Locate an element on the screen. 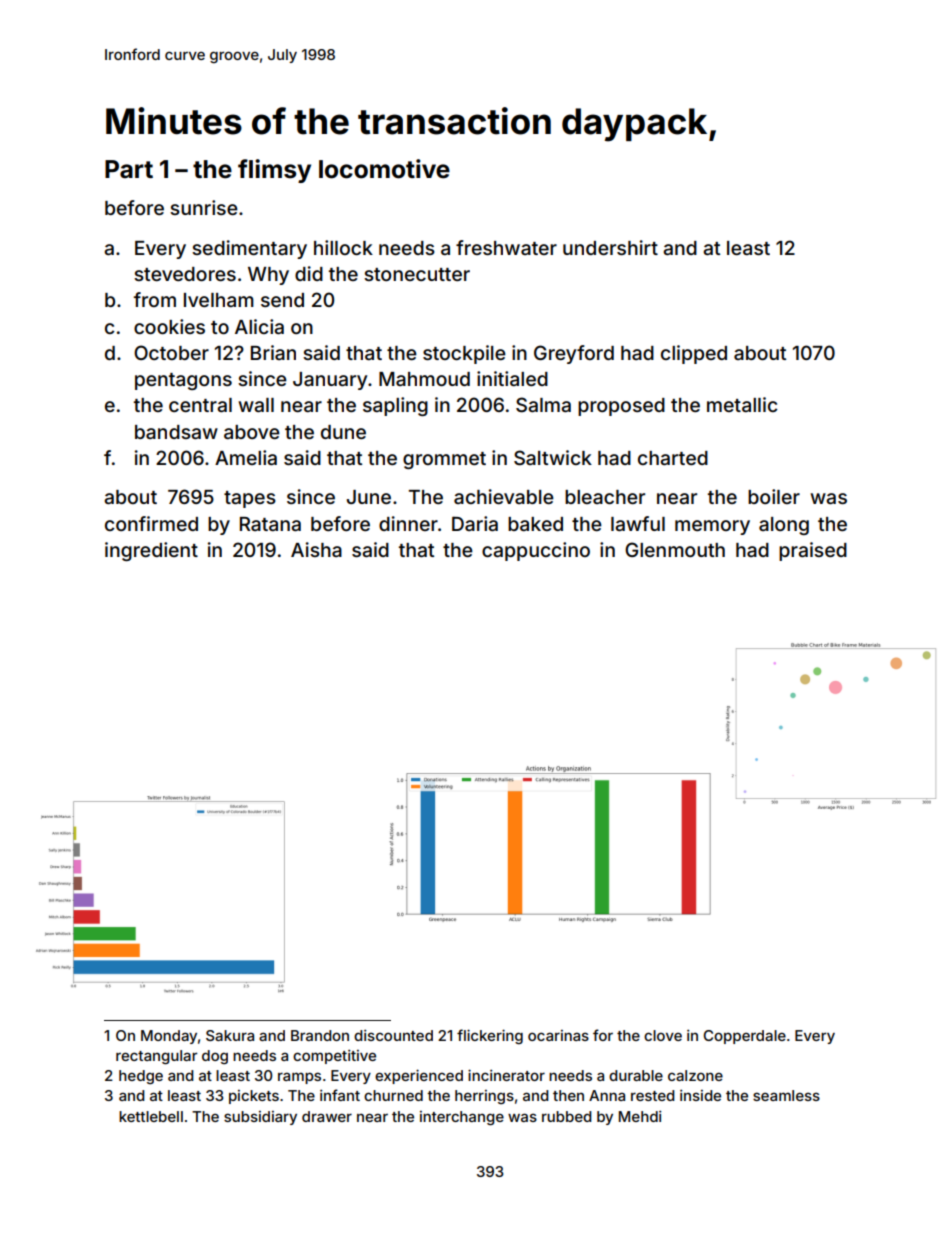 The height and width of the screenshot is (1233, 952). Sakura is located at coordinates (230, 1035).
